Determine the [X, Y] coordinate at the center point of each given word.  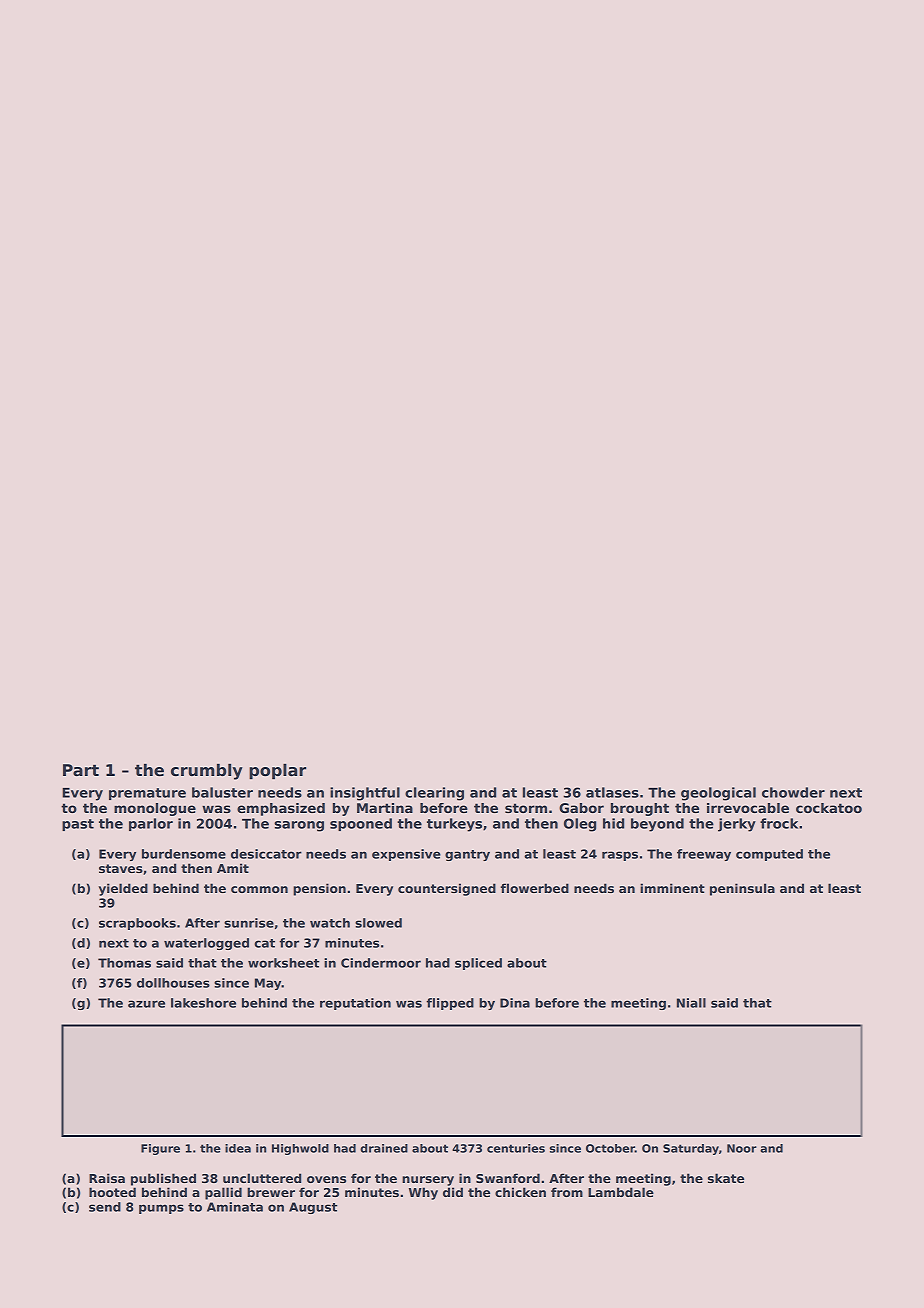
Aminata [235, 1207]
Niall [691, 1003]
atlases [612, 792]
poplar [277, 771]
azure [146, 1004]
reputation [355, 1004]
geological [718, 794]
